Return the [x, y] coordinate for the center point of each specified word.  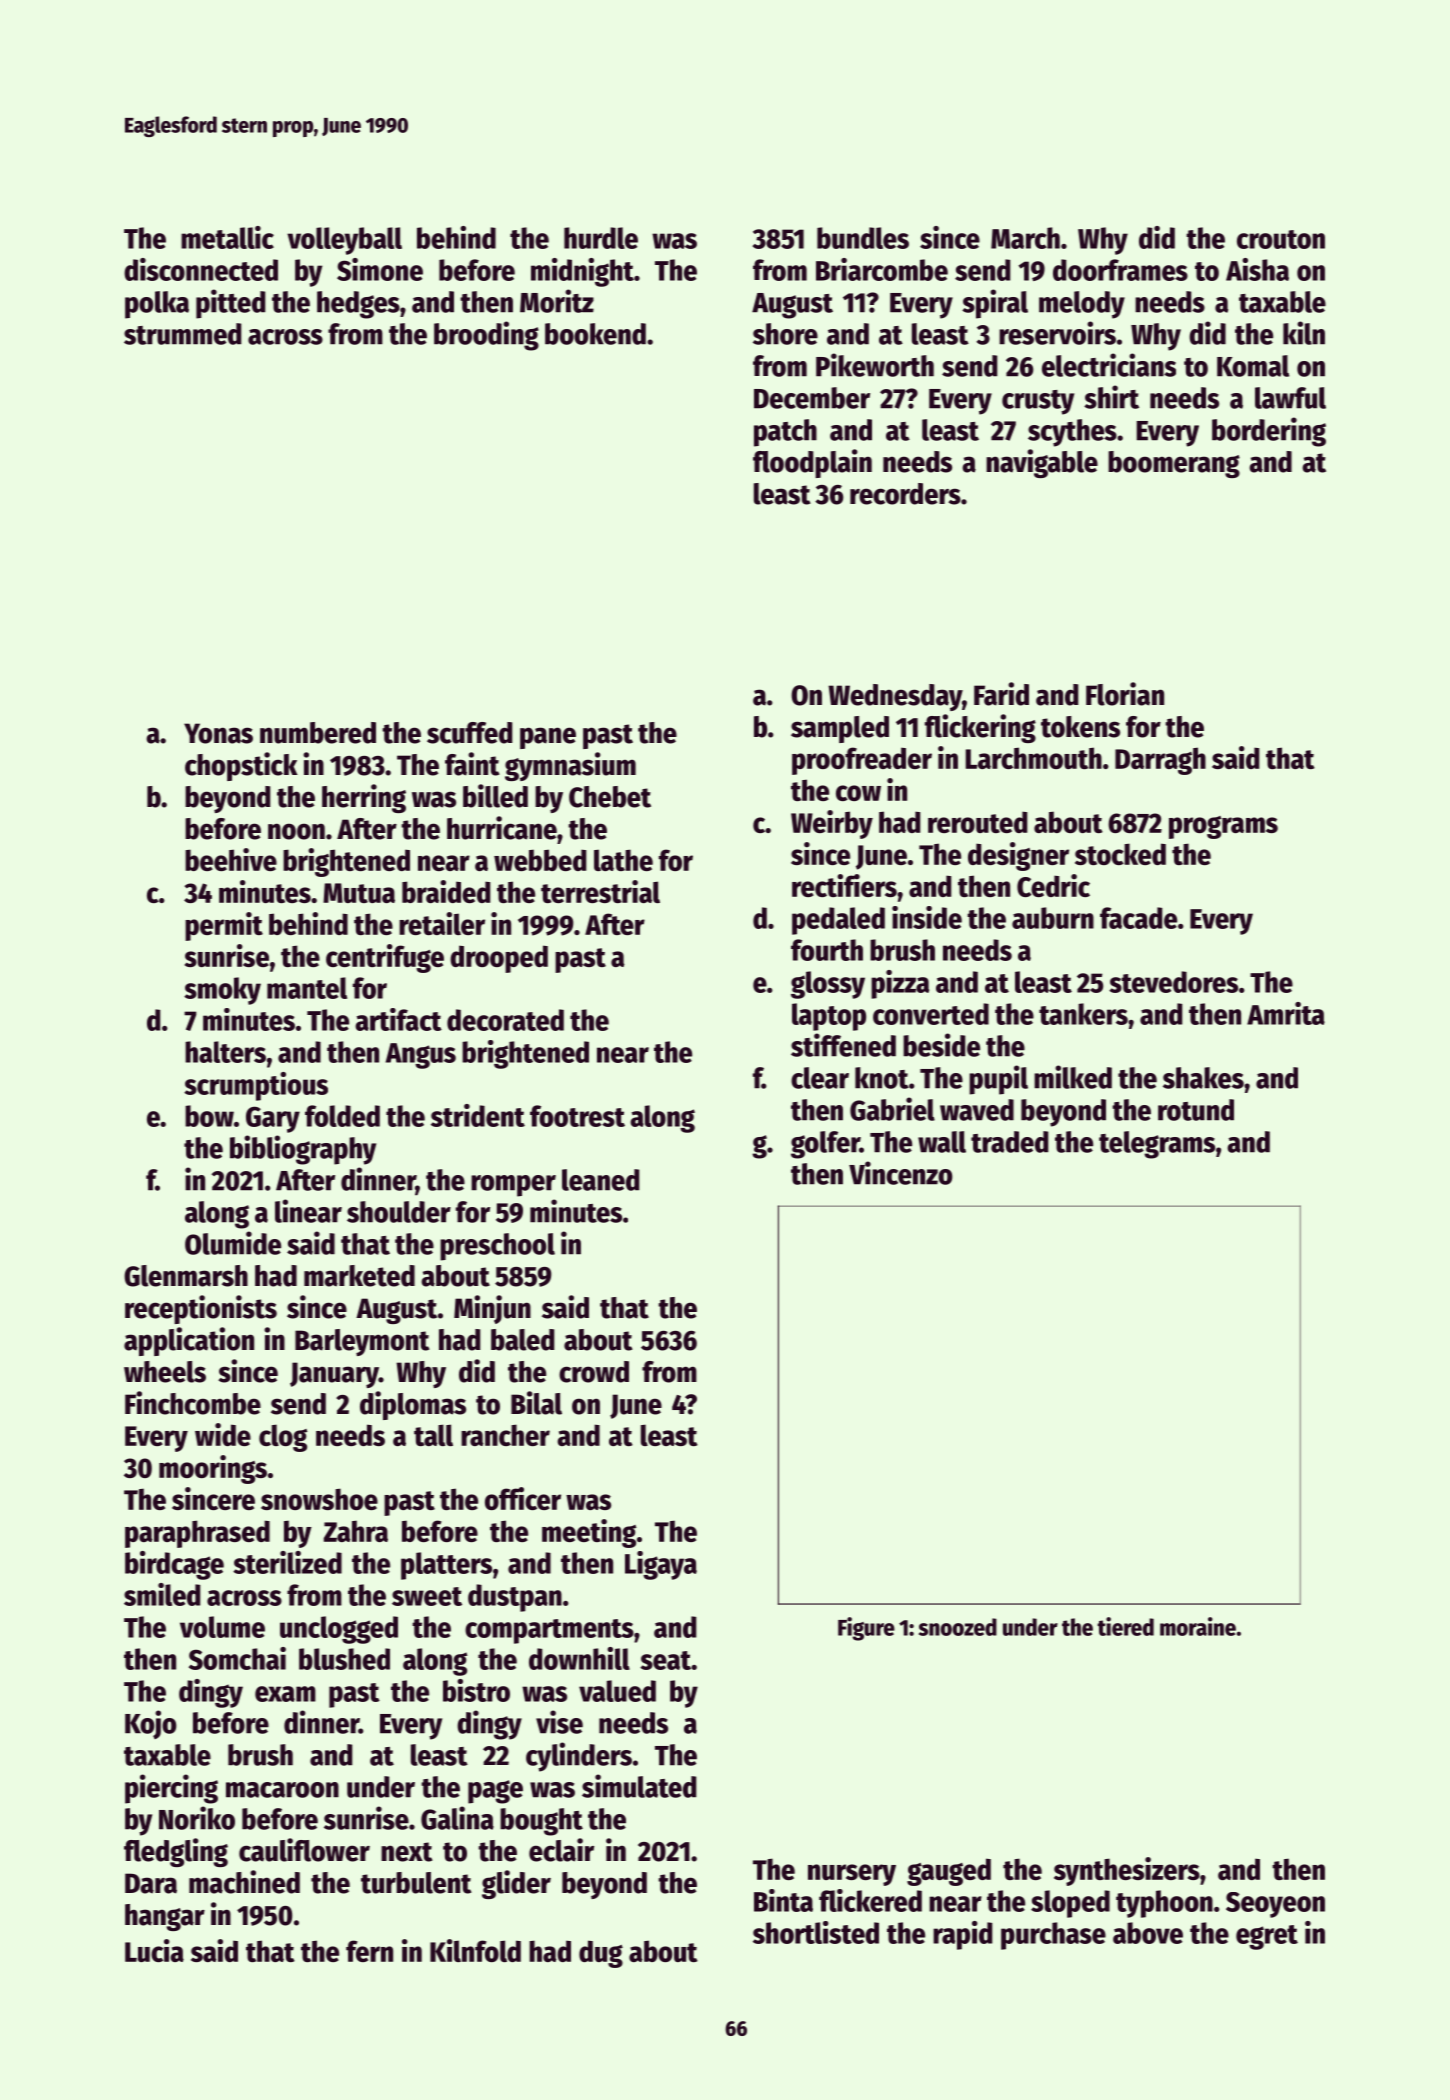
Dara [151, 1883]
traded [1010, 1142]
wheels [165, 1372]
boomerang [1174, 464]
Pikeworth [875, 365]
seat [665, 1660]
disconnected [201, 269]
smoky [222, 991]
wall [942, 1142]
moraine [1198, 1626]
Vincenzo [901, 1173]
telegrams [1157, 1145]
